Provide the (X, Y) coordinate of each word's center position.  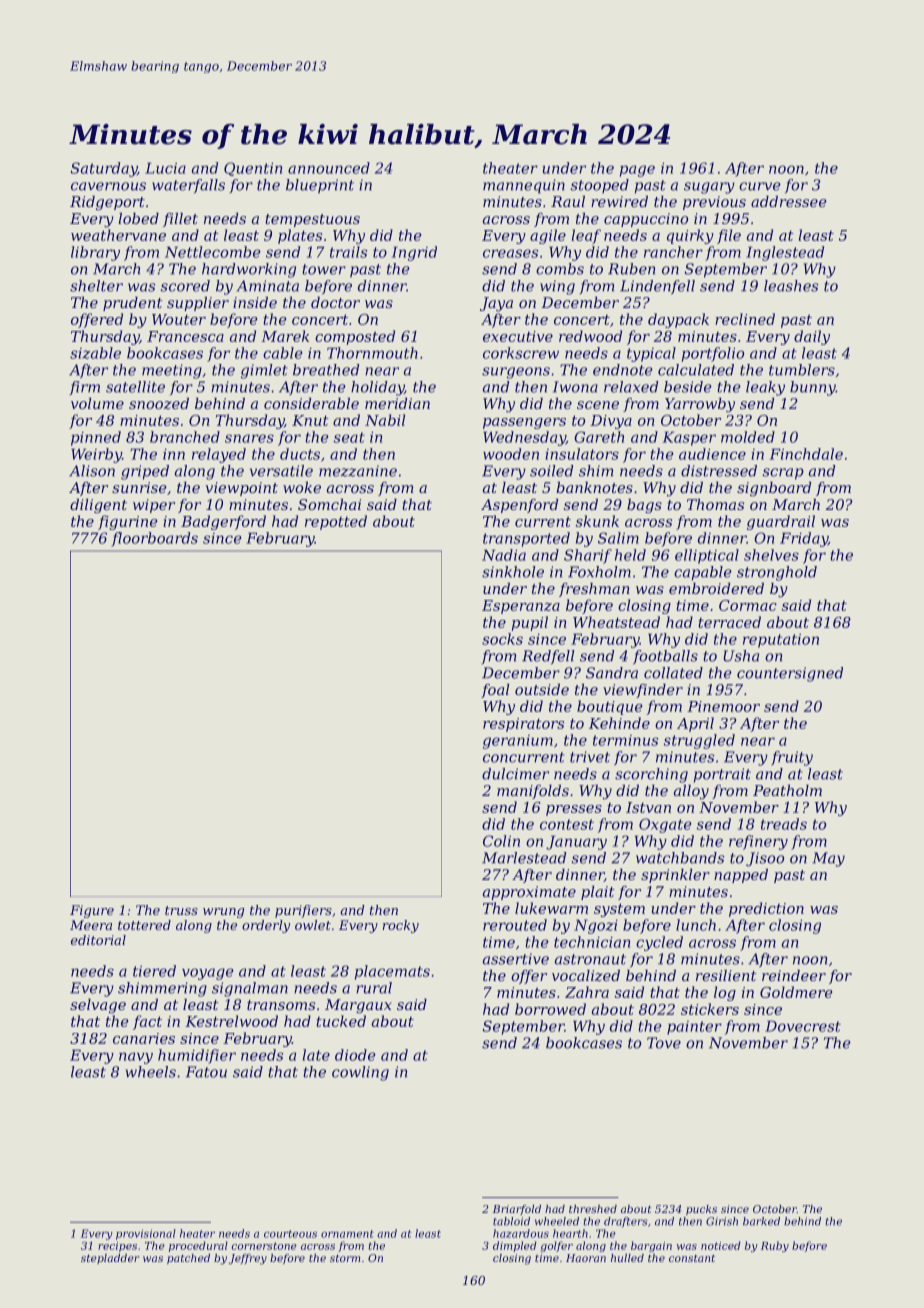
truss (181, 910)
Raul (568, 201)
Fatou (206, 1072)
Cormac (748, 605)
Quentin (253, 169)
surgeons (516, 373)
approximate (529, 893)
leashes (791, 286)
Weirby (96, 455)
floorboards (154, 539)
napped (741, 876)
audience (712, 454)
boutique (609, 707)
